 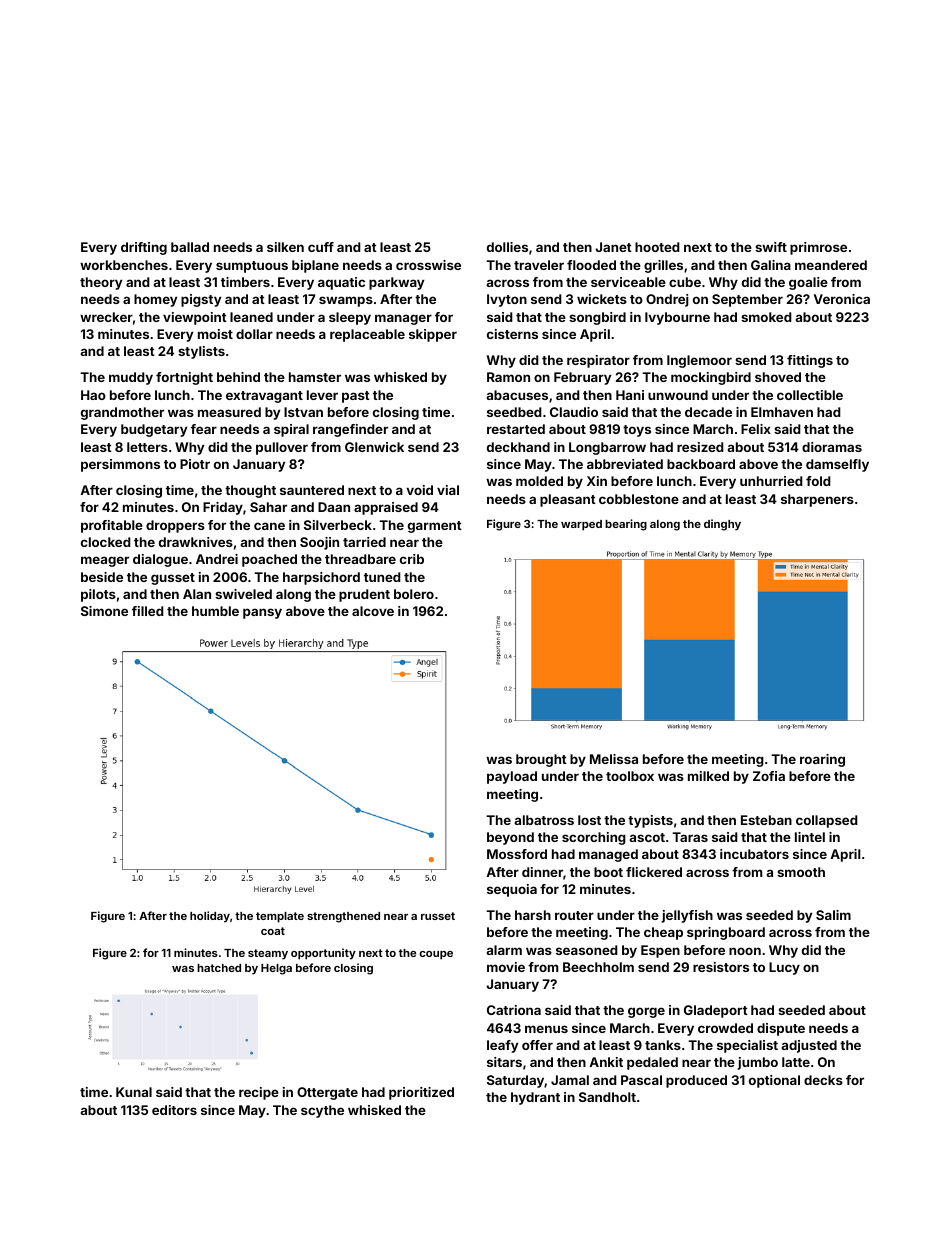 What do you see at coordinates (433, 335) in the document?
I see `skipper` at bounding box center [433, 335].
